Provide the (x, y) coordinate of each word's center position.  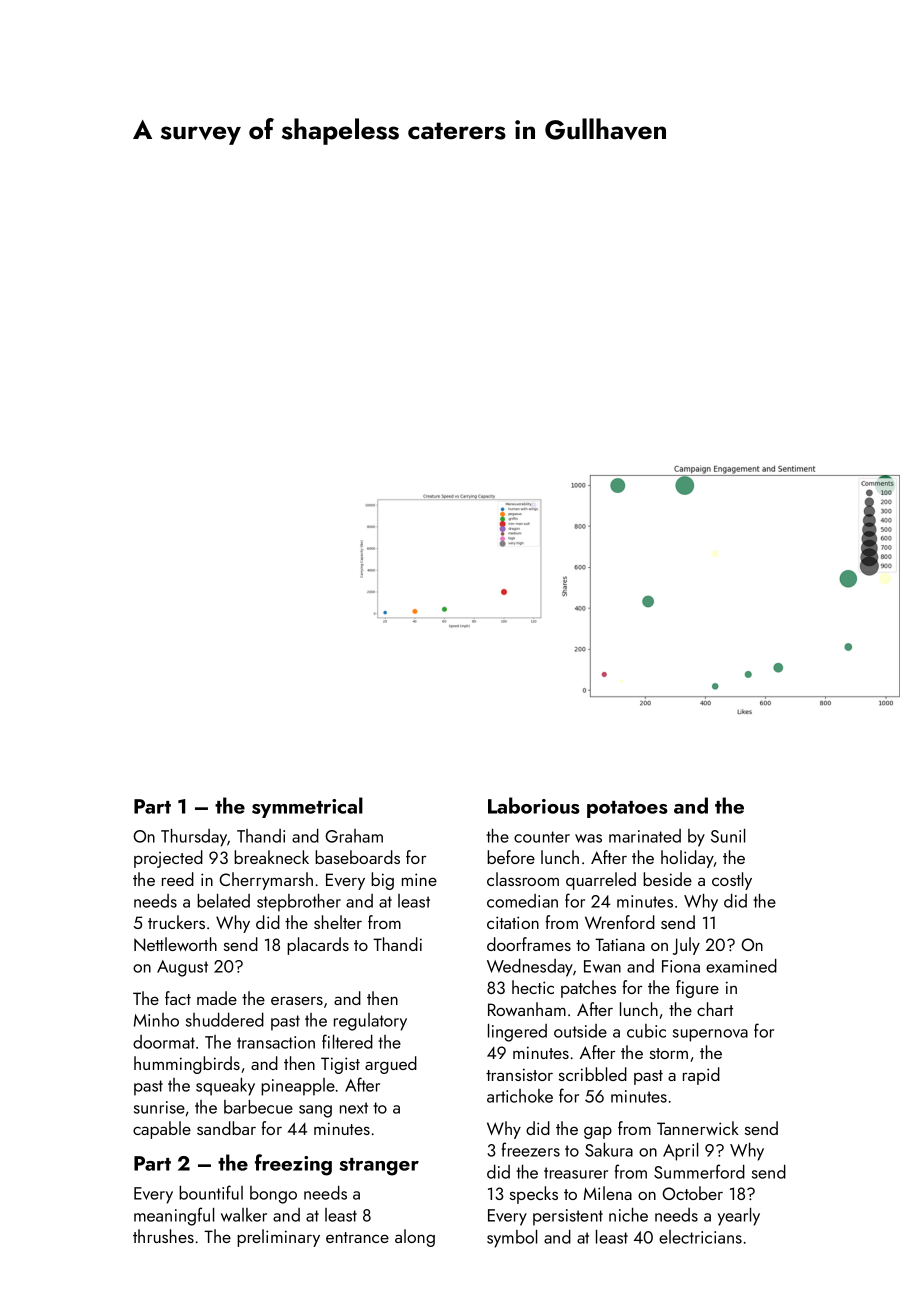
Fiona (681, 966)
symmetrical (307, 807)
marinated (645, 836)
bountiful (211, 1192)
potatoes (627, 809)
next (354, 1108)
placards (318, 946)
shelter (338, 922)
